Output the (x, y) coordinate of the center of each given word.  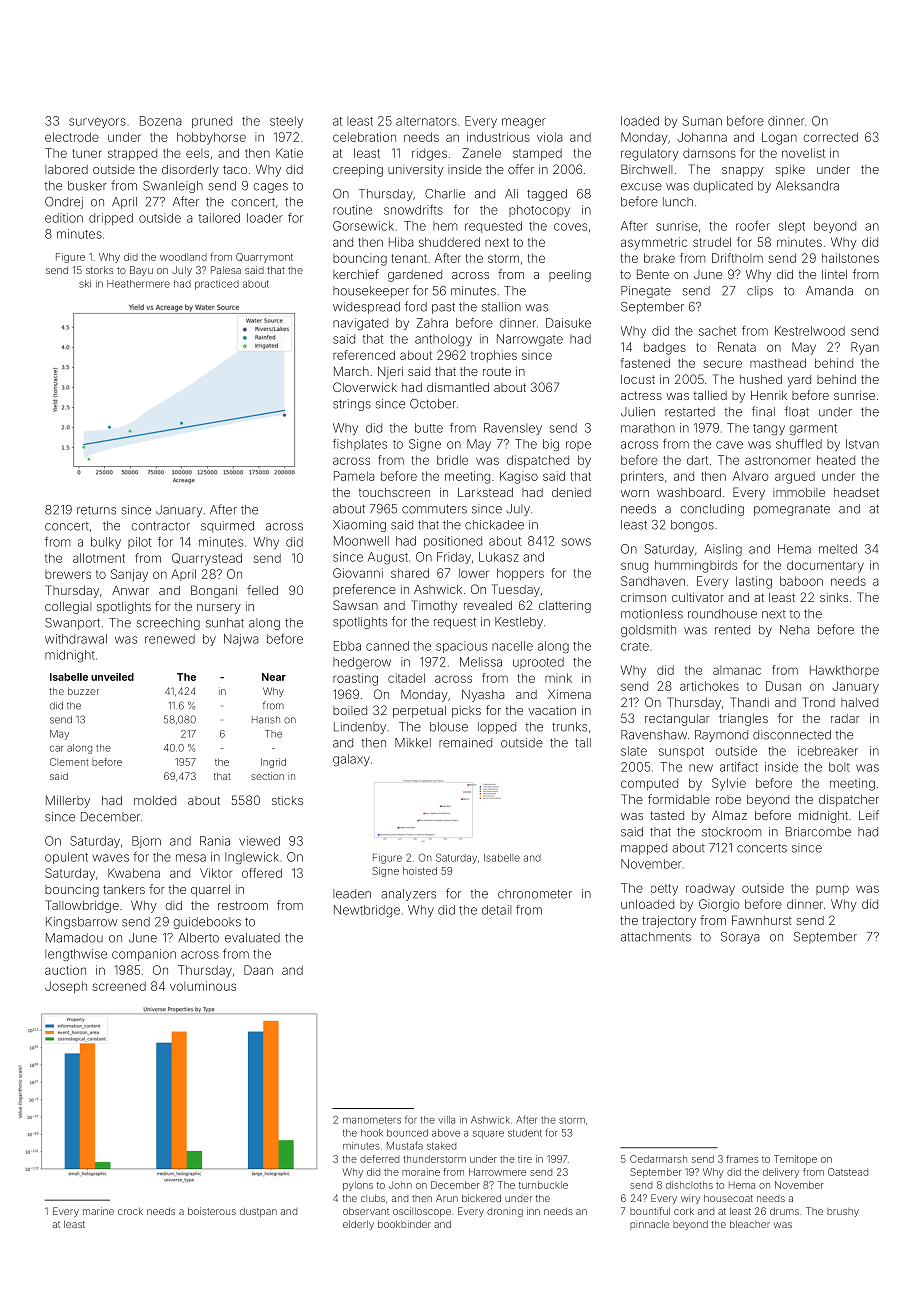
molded (155, 800)
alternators (426, 121)
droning (505, 1212)
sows (576, 542)
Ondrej (64, 203)
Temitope (795, 1160)
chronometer (535, 894)
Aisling (723, 550)
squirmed (227, 527)
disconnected (792, 735)
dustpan (258, 1212)
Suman (702, 121)
